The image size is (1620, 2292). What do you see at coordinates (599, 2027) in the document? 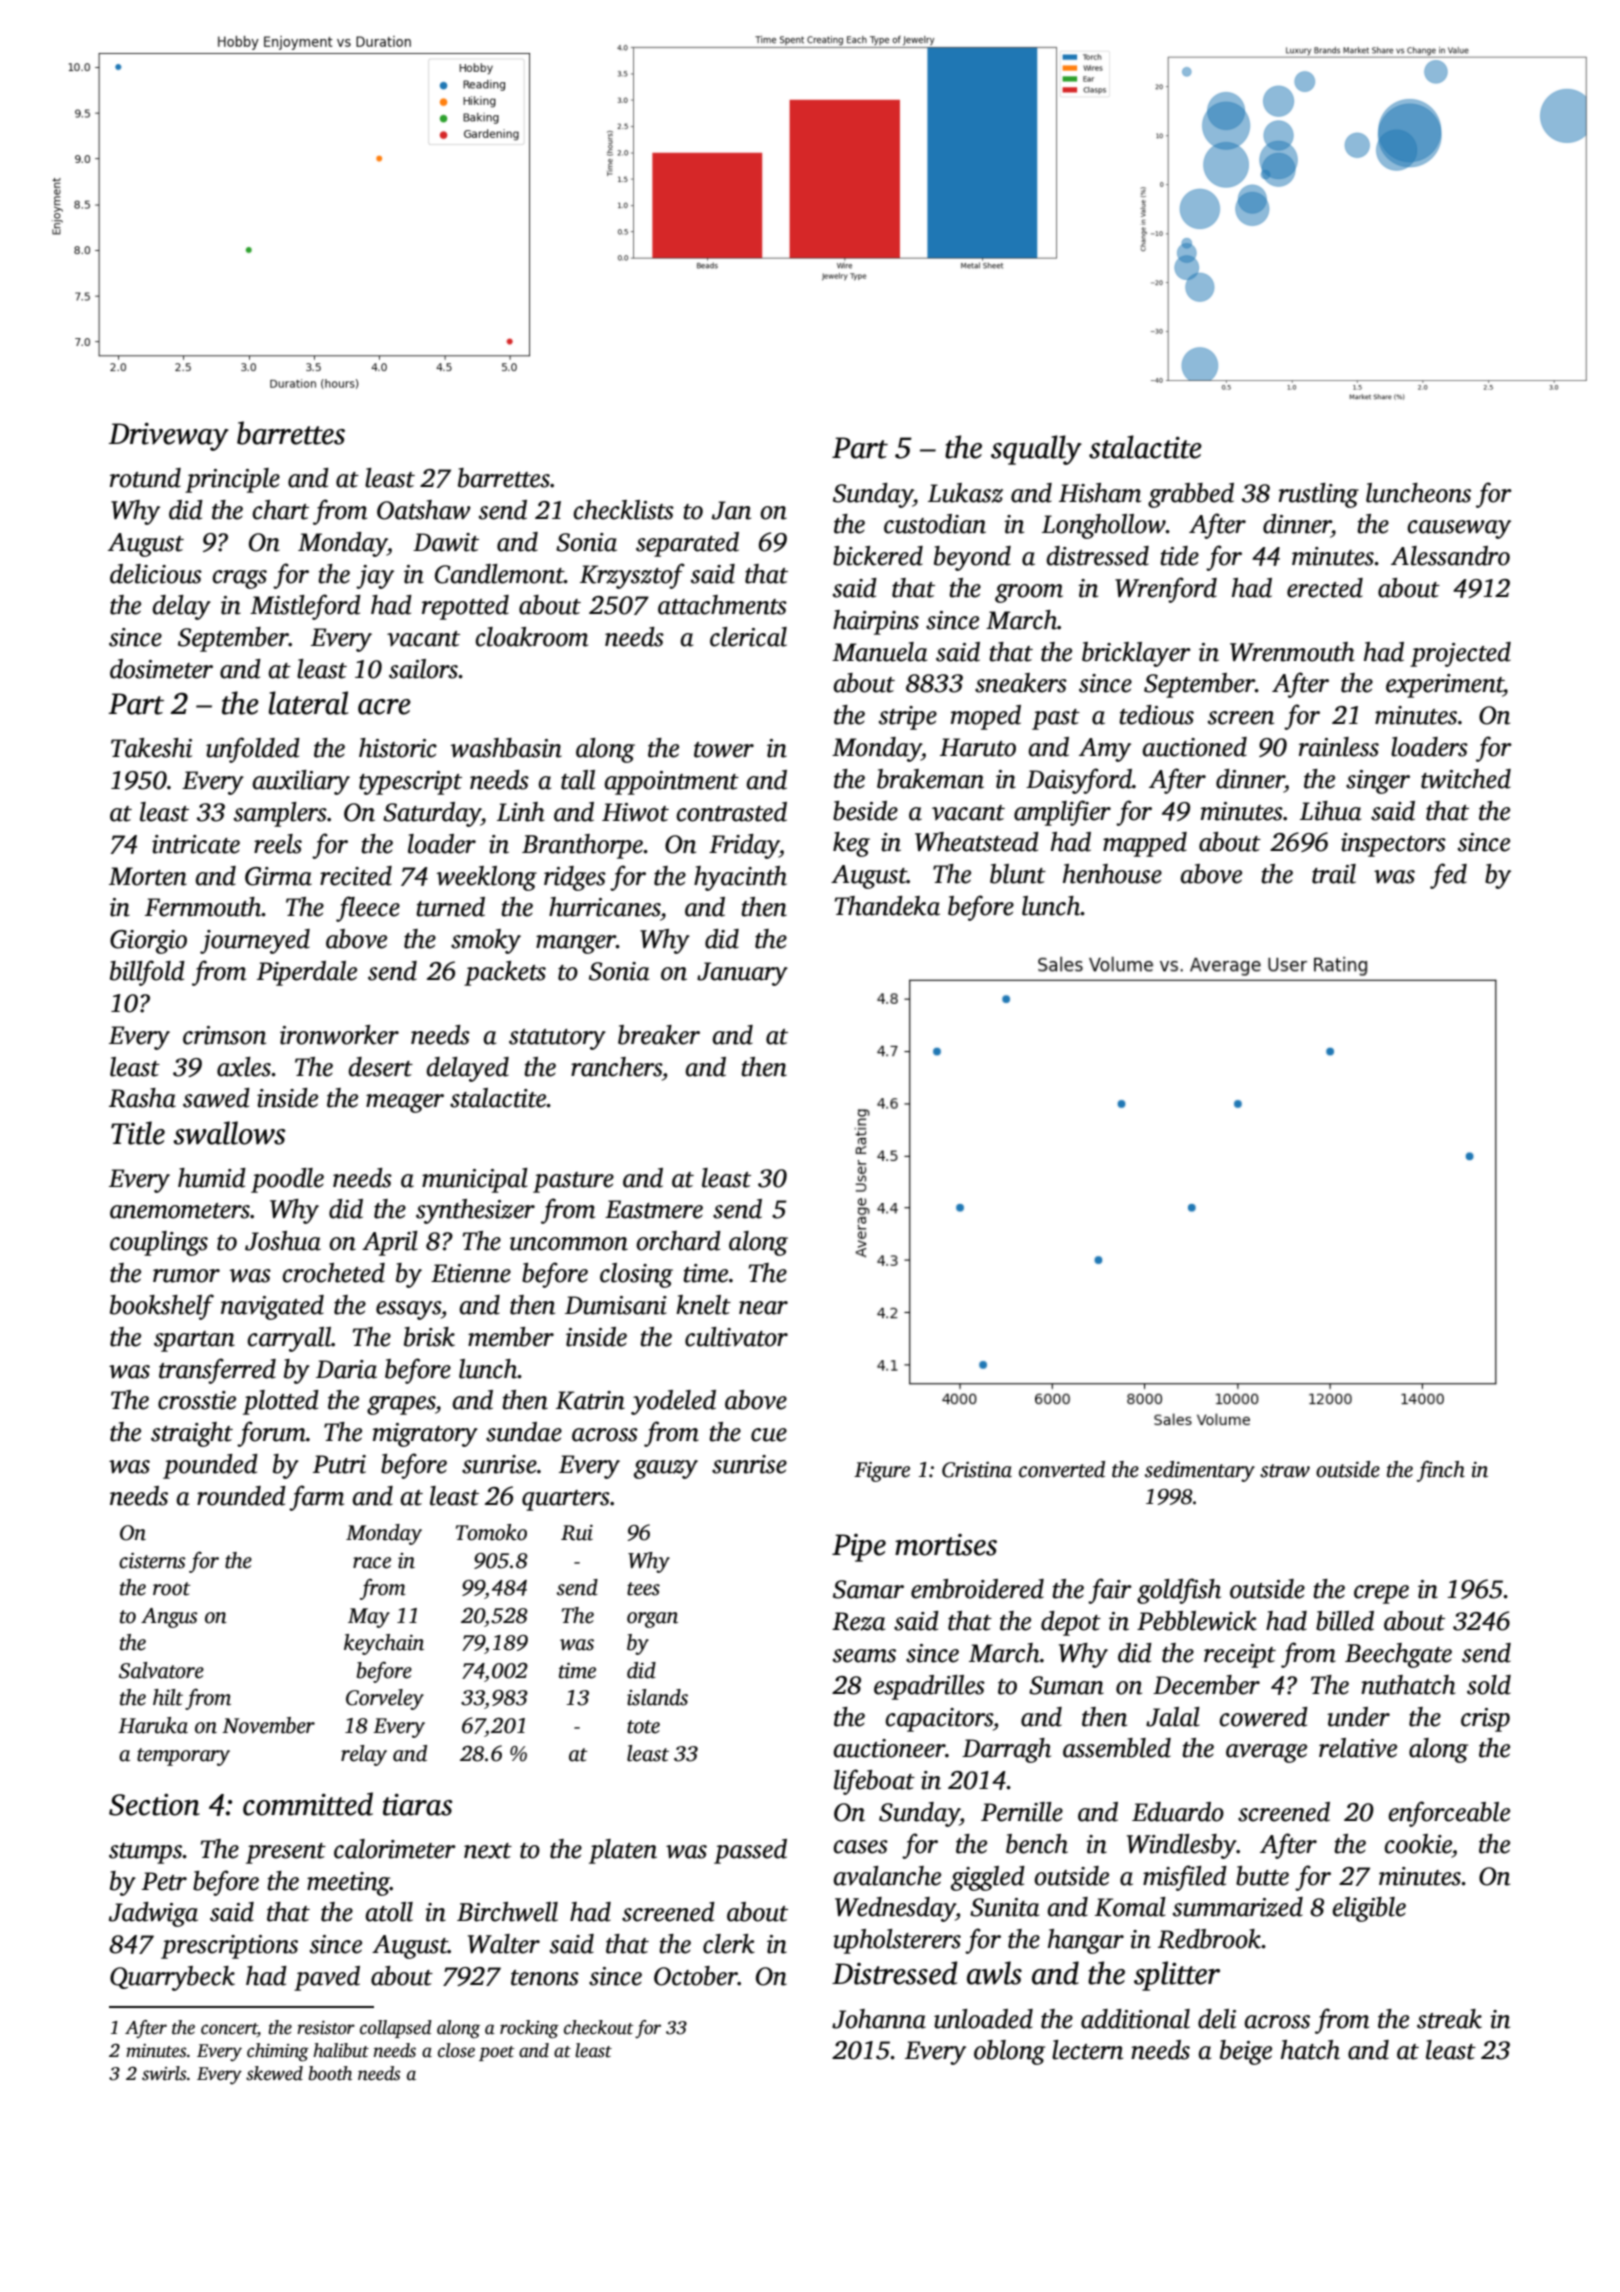
I see `checkout` at bounding box center [599, 2027].
